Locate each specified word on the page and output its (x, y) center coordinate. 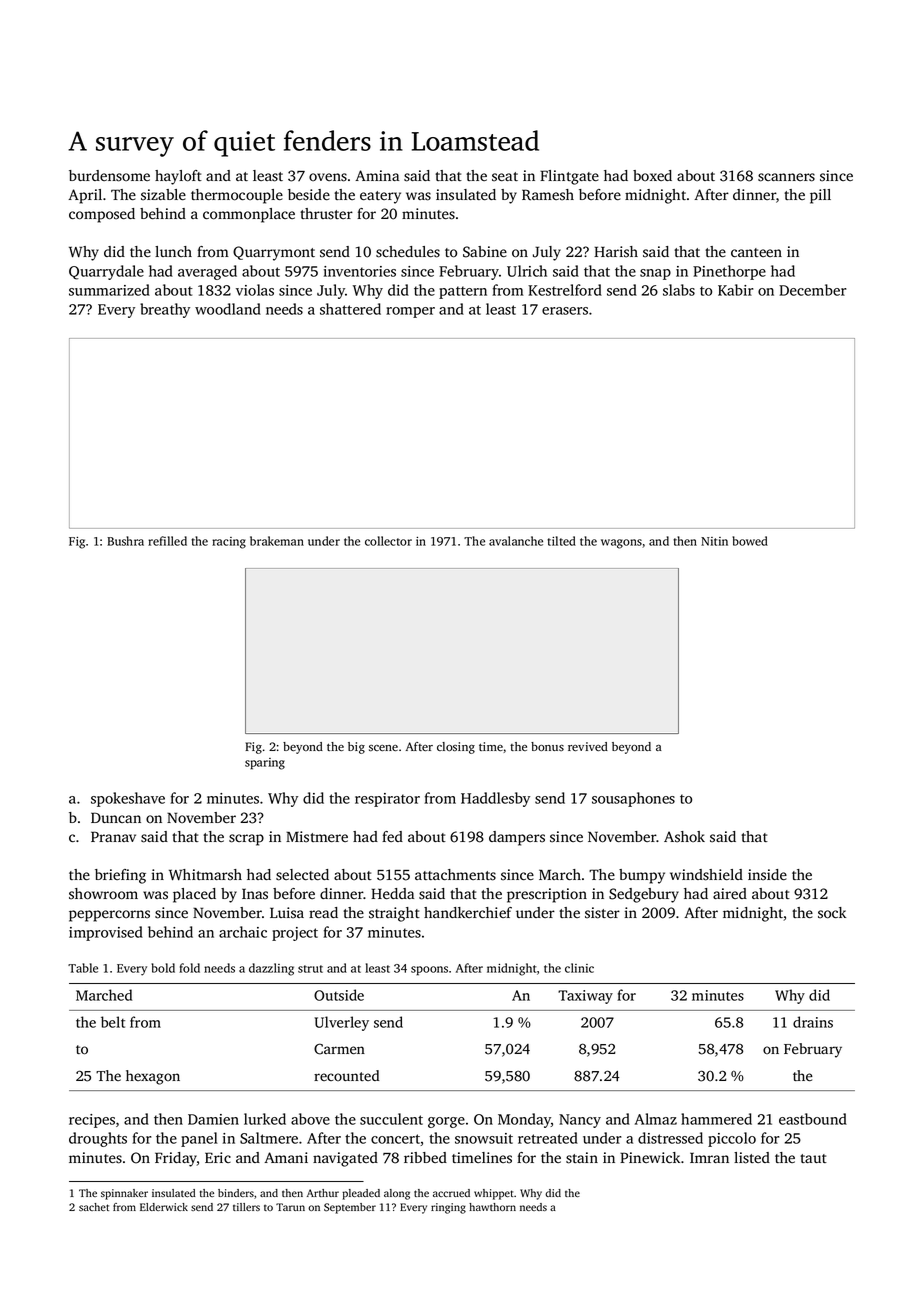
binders (236, 1193)
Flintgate (569, 177)
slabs (679, 290)
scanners (786, 177)
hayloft (178, 177)
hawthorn (492, 1207)
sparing (265, 764)
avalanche (516, 541)
